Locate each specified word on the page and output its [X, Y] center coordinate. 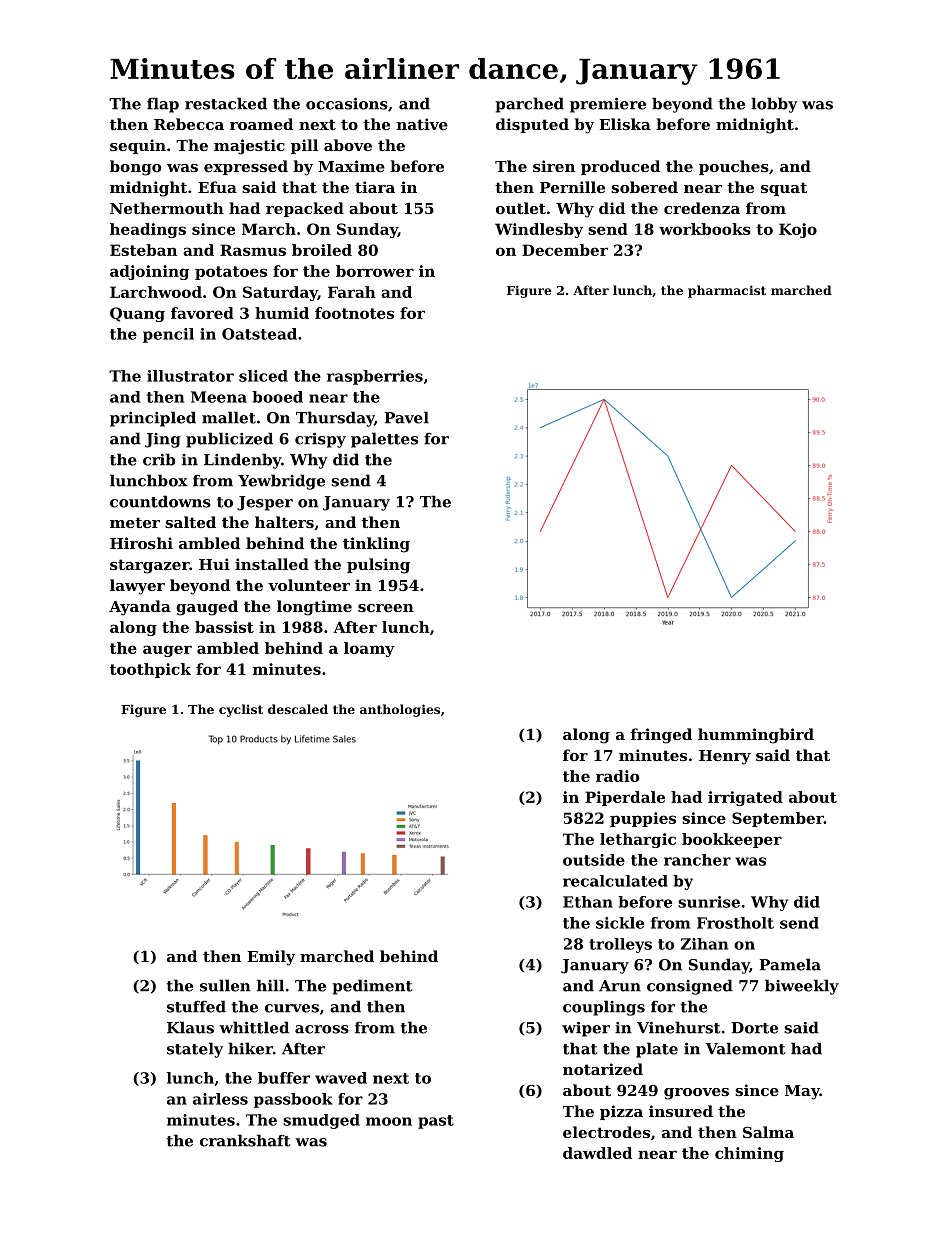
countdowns [160, 501]
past [436, 1122]
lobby [774, 105]
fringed [661, 736]
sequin [138, 146]
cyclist [241, 710]
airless [220, 1099]
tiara [375, 187]
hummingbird [756, 736]
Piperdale [625, 798]
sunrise [709, 902]
